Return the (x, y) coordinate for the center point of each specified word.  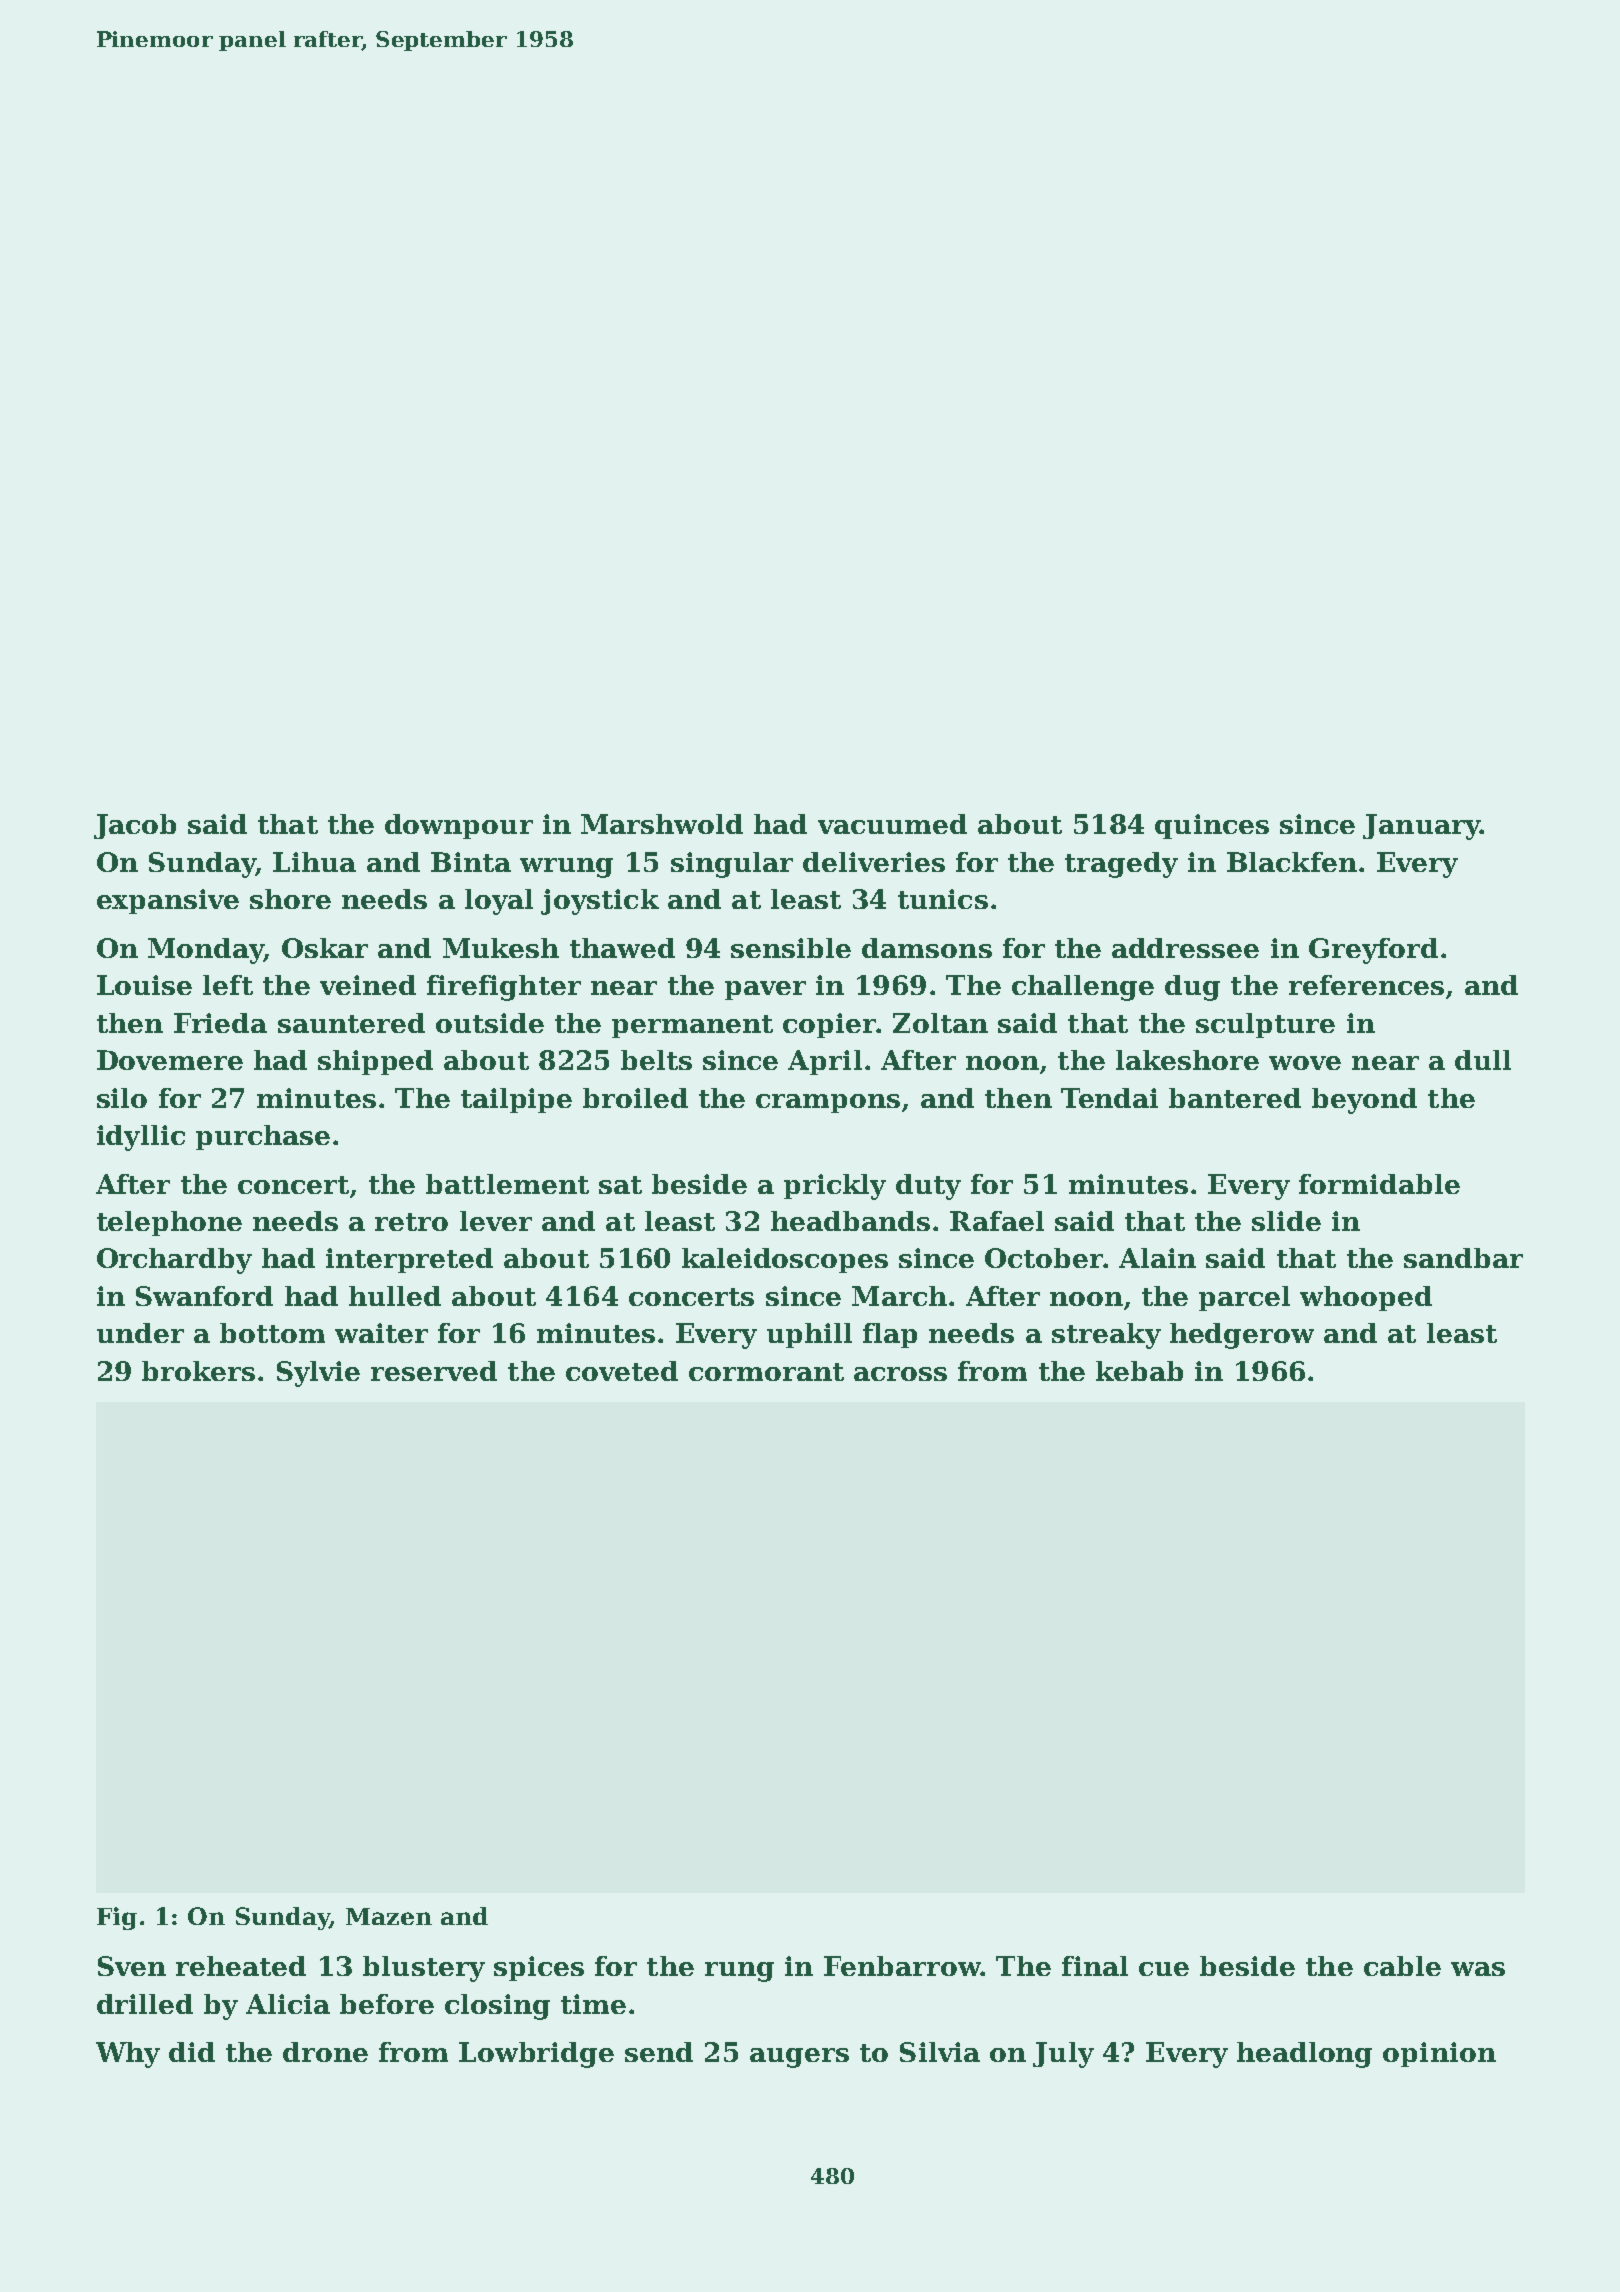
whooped (1366, 1298)
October (1044, 1258)
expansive (168, 901)
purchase (263, 1137)
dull (1483, 1060)
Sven (132, 1966)
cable (1402, 1966)
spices (539, 1968)
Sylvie (318, 1374)
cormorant (766, 1372)
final (1095, 1966)
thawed (622, 948)
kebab (1139, 1371)
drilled (145, 2004)
